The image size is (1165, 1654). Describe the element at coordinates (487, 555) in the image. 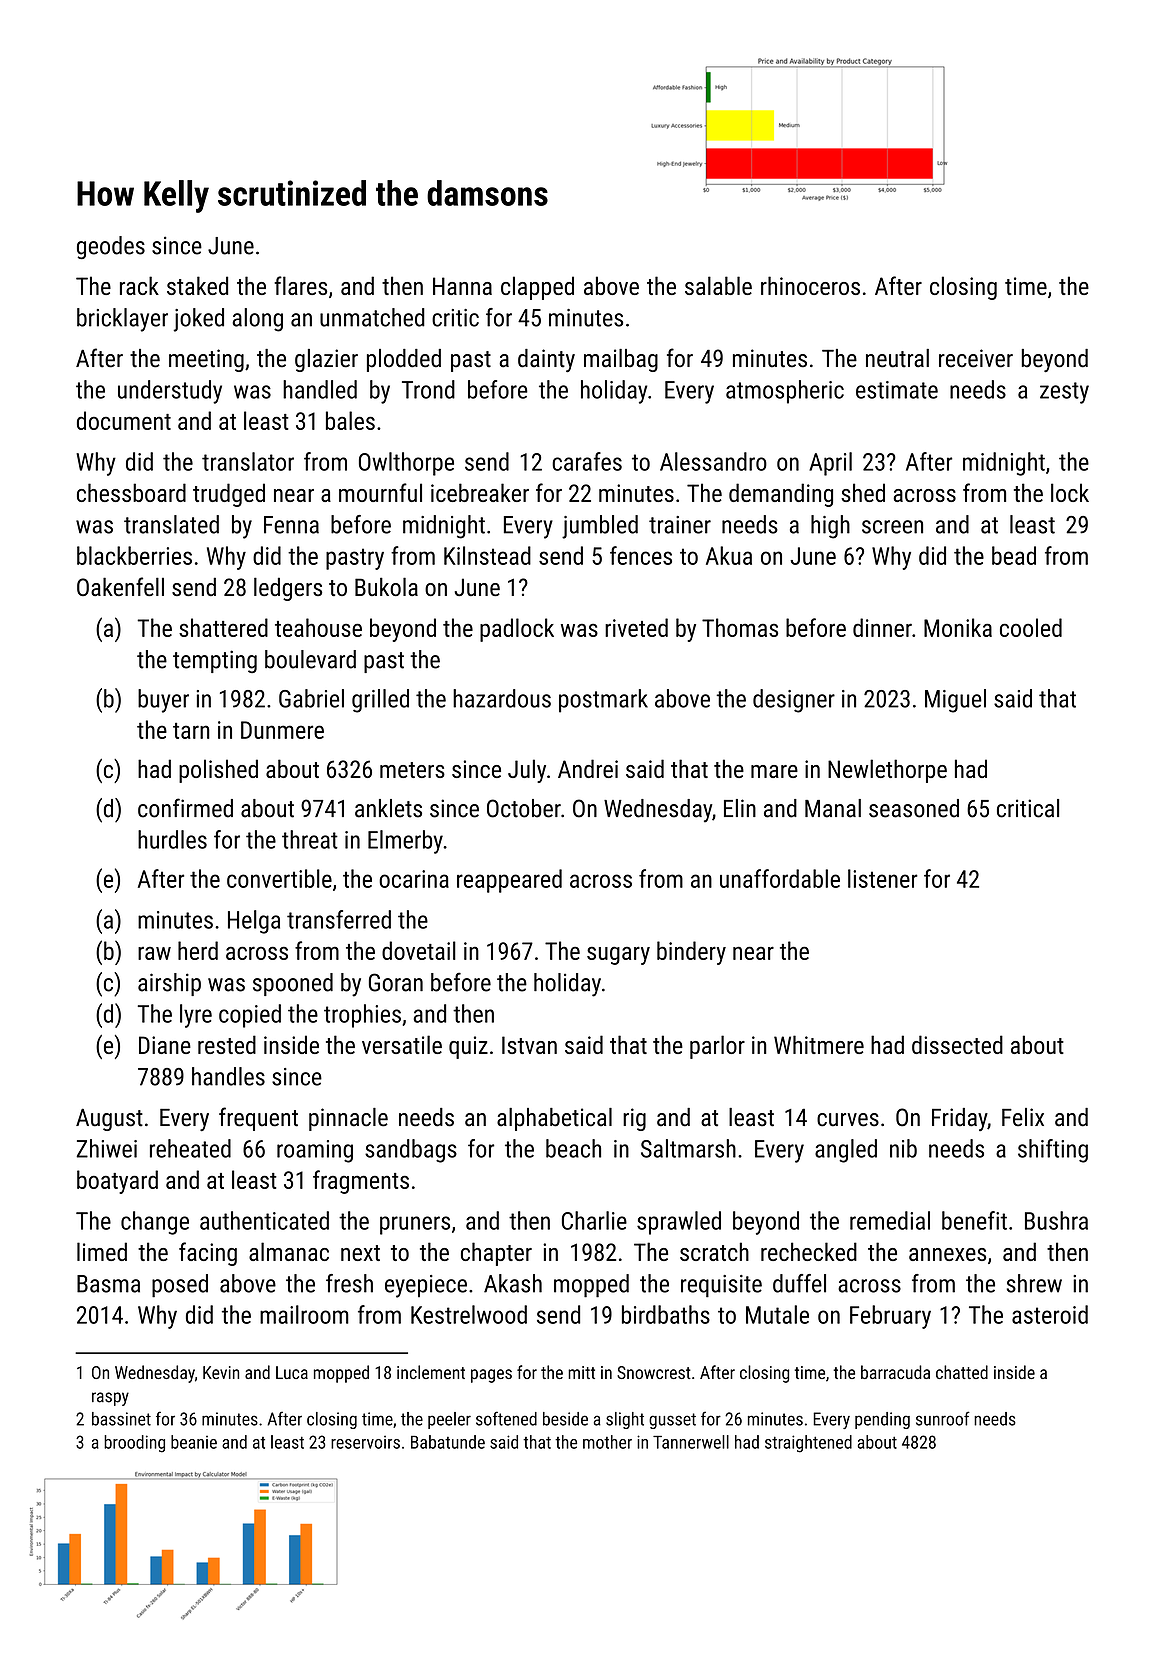

I see `Kilnstead` at that location.
